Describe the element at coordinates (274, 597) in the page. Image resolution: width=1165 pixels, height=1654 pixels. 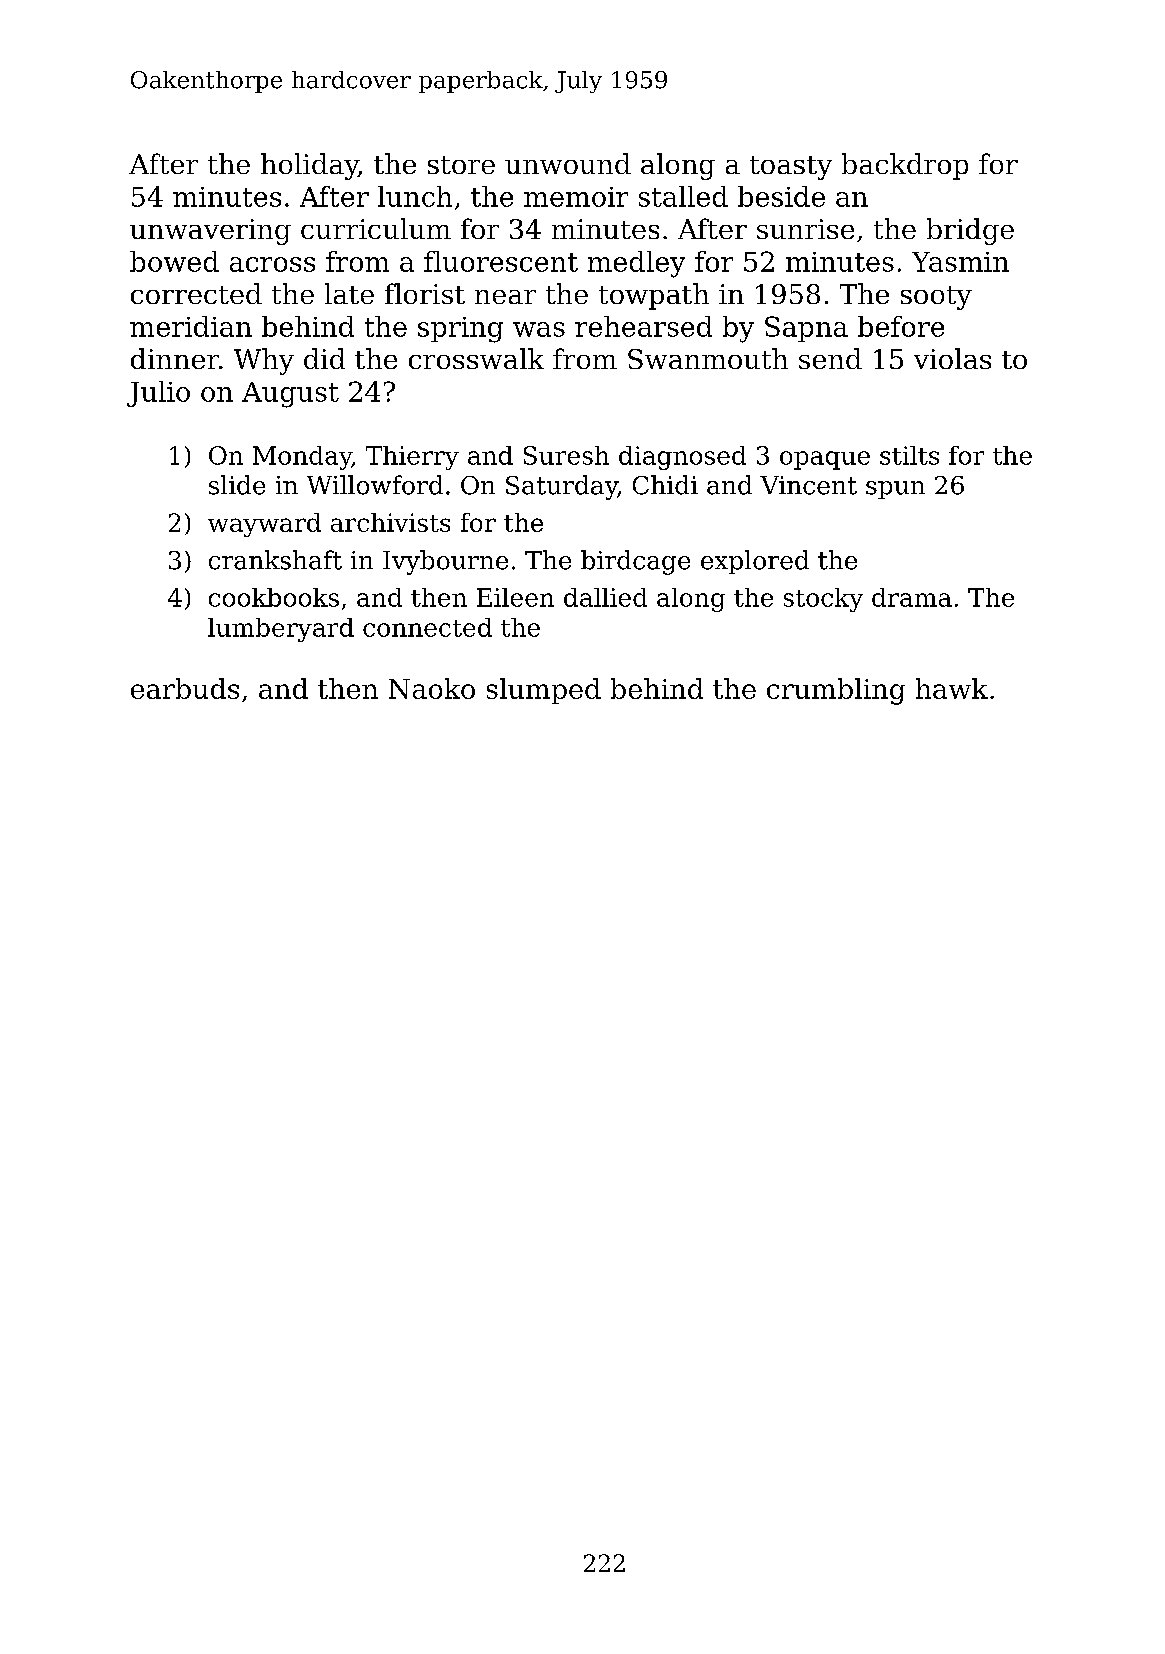
I see `cookbooks` at that location.
